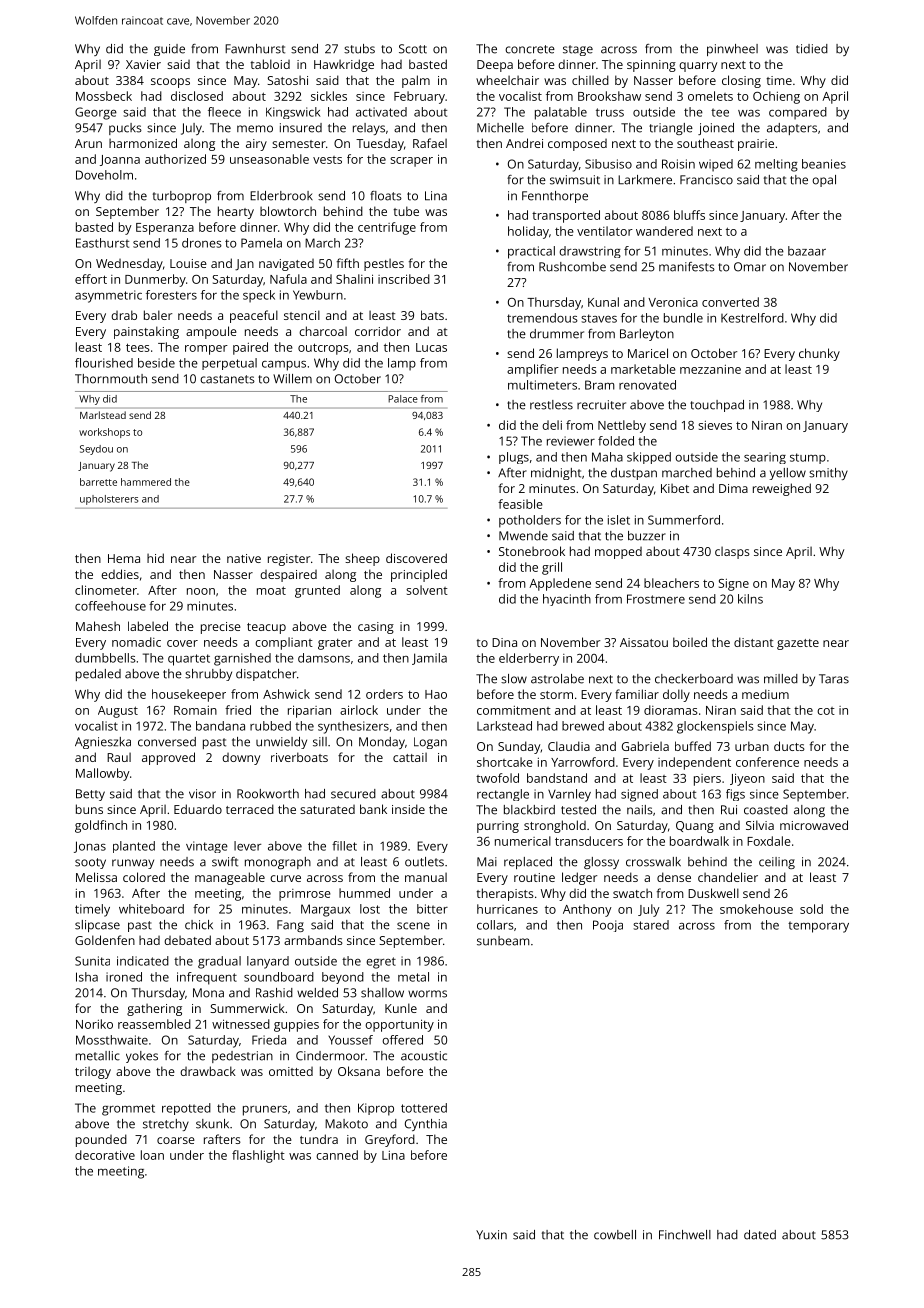 The height and width of the screenshot is (1308, 924). What do you see at coordinates (715, 425) in the screenshot?
I see `sieves` at bounding box center [715, 425].
